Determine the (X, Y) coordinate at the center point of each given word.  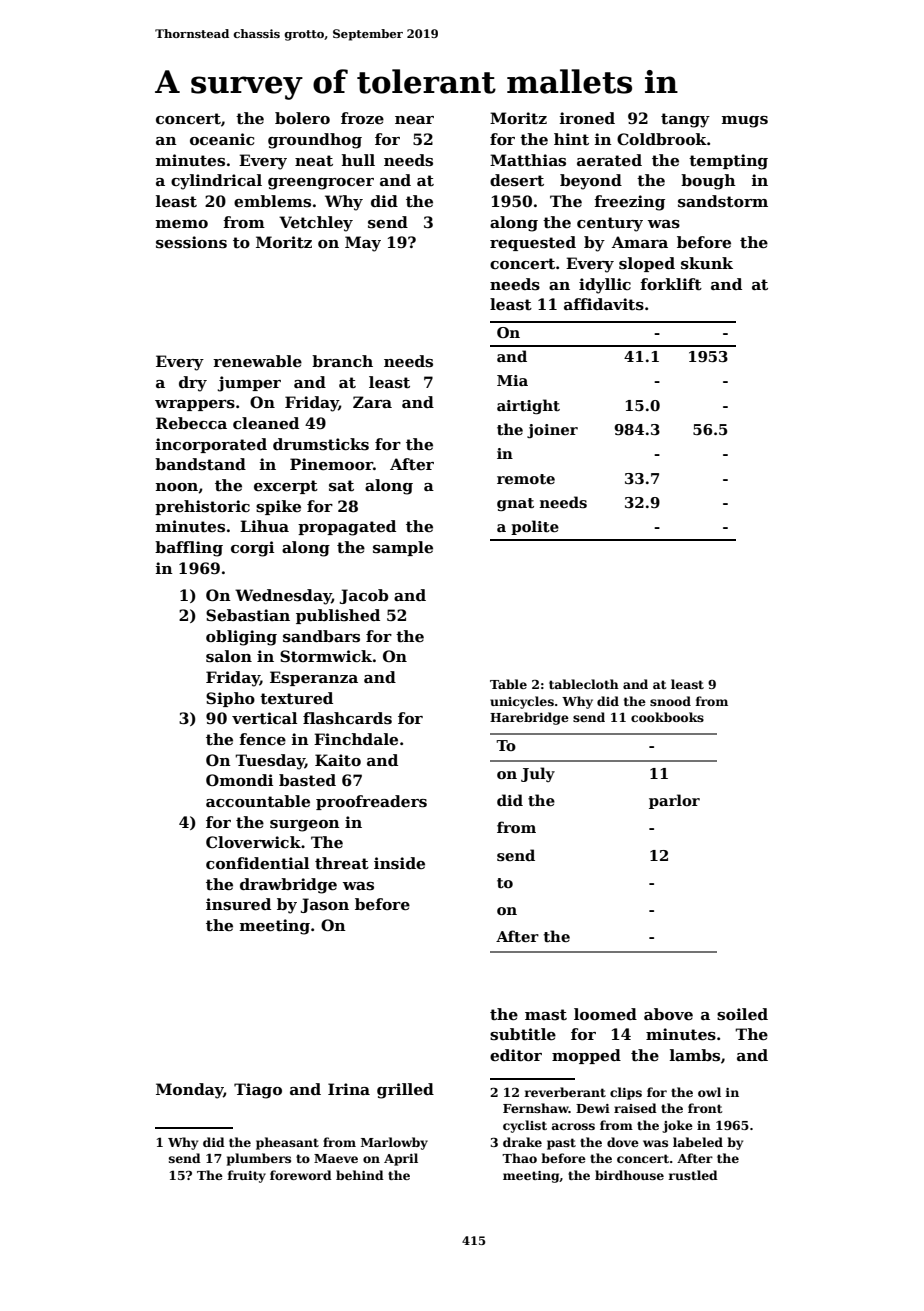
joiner (552, 431)
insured (238, 904)
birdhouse (629, 1175)
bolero (302, 118)
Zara (372, 402)
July (538, 774)
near (414, 120)
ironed (587, 118)
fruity (247, 1176)
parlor (674, 801)
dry (193, 384)
